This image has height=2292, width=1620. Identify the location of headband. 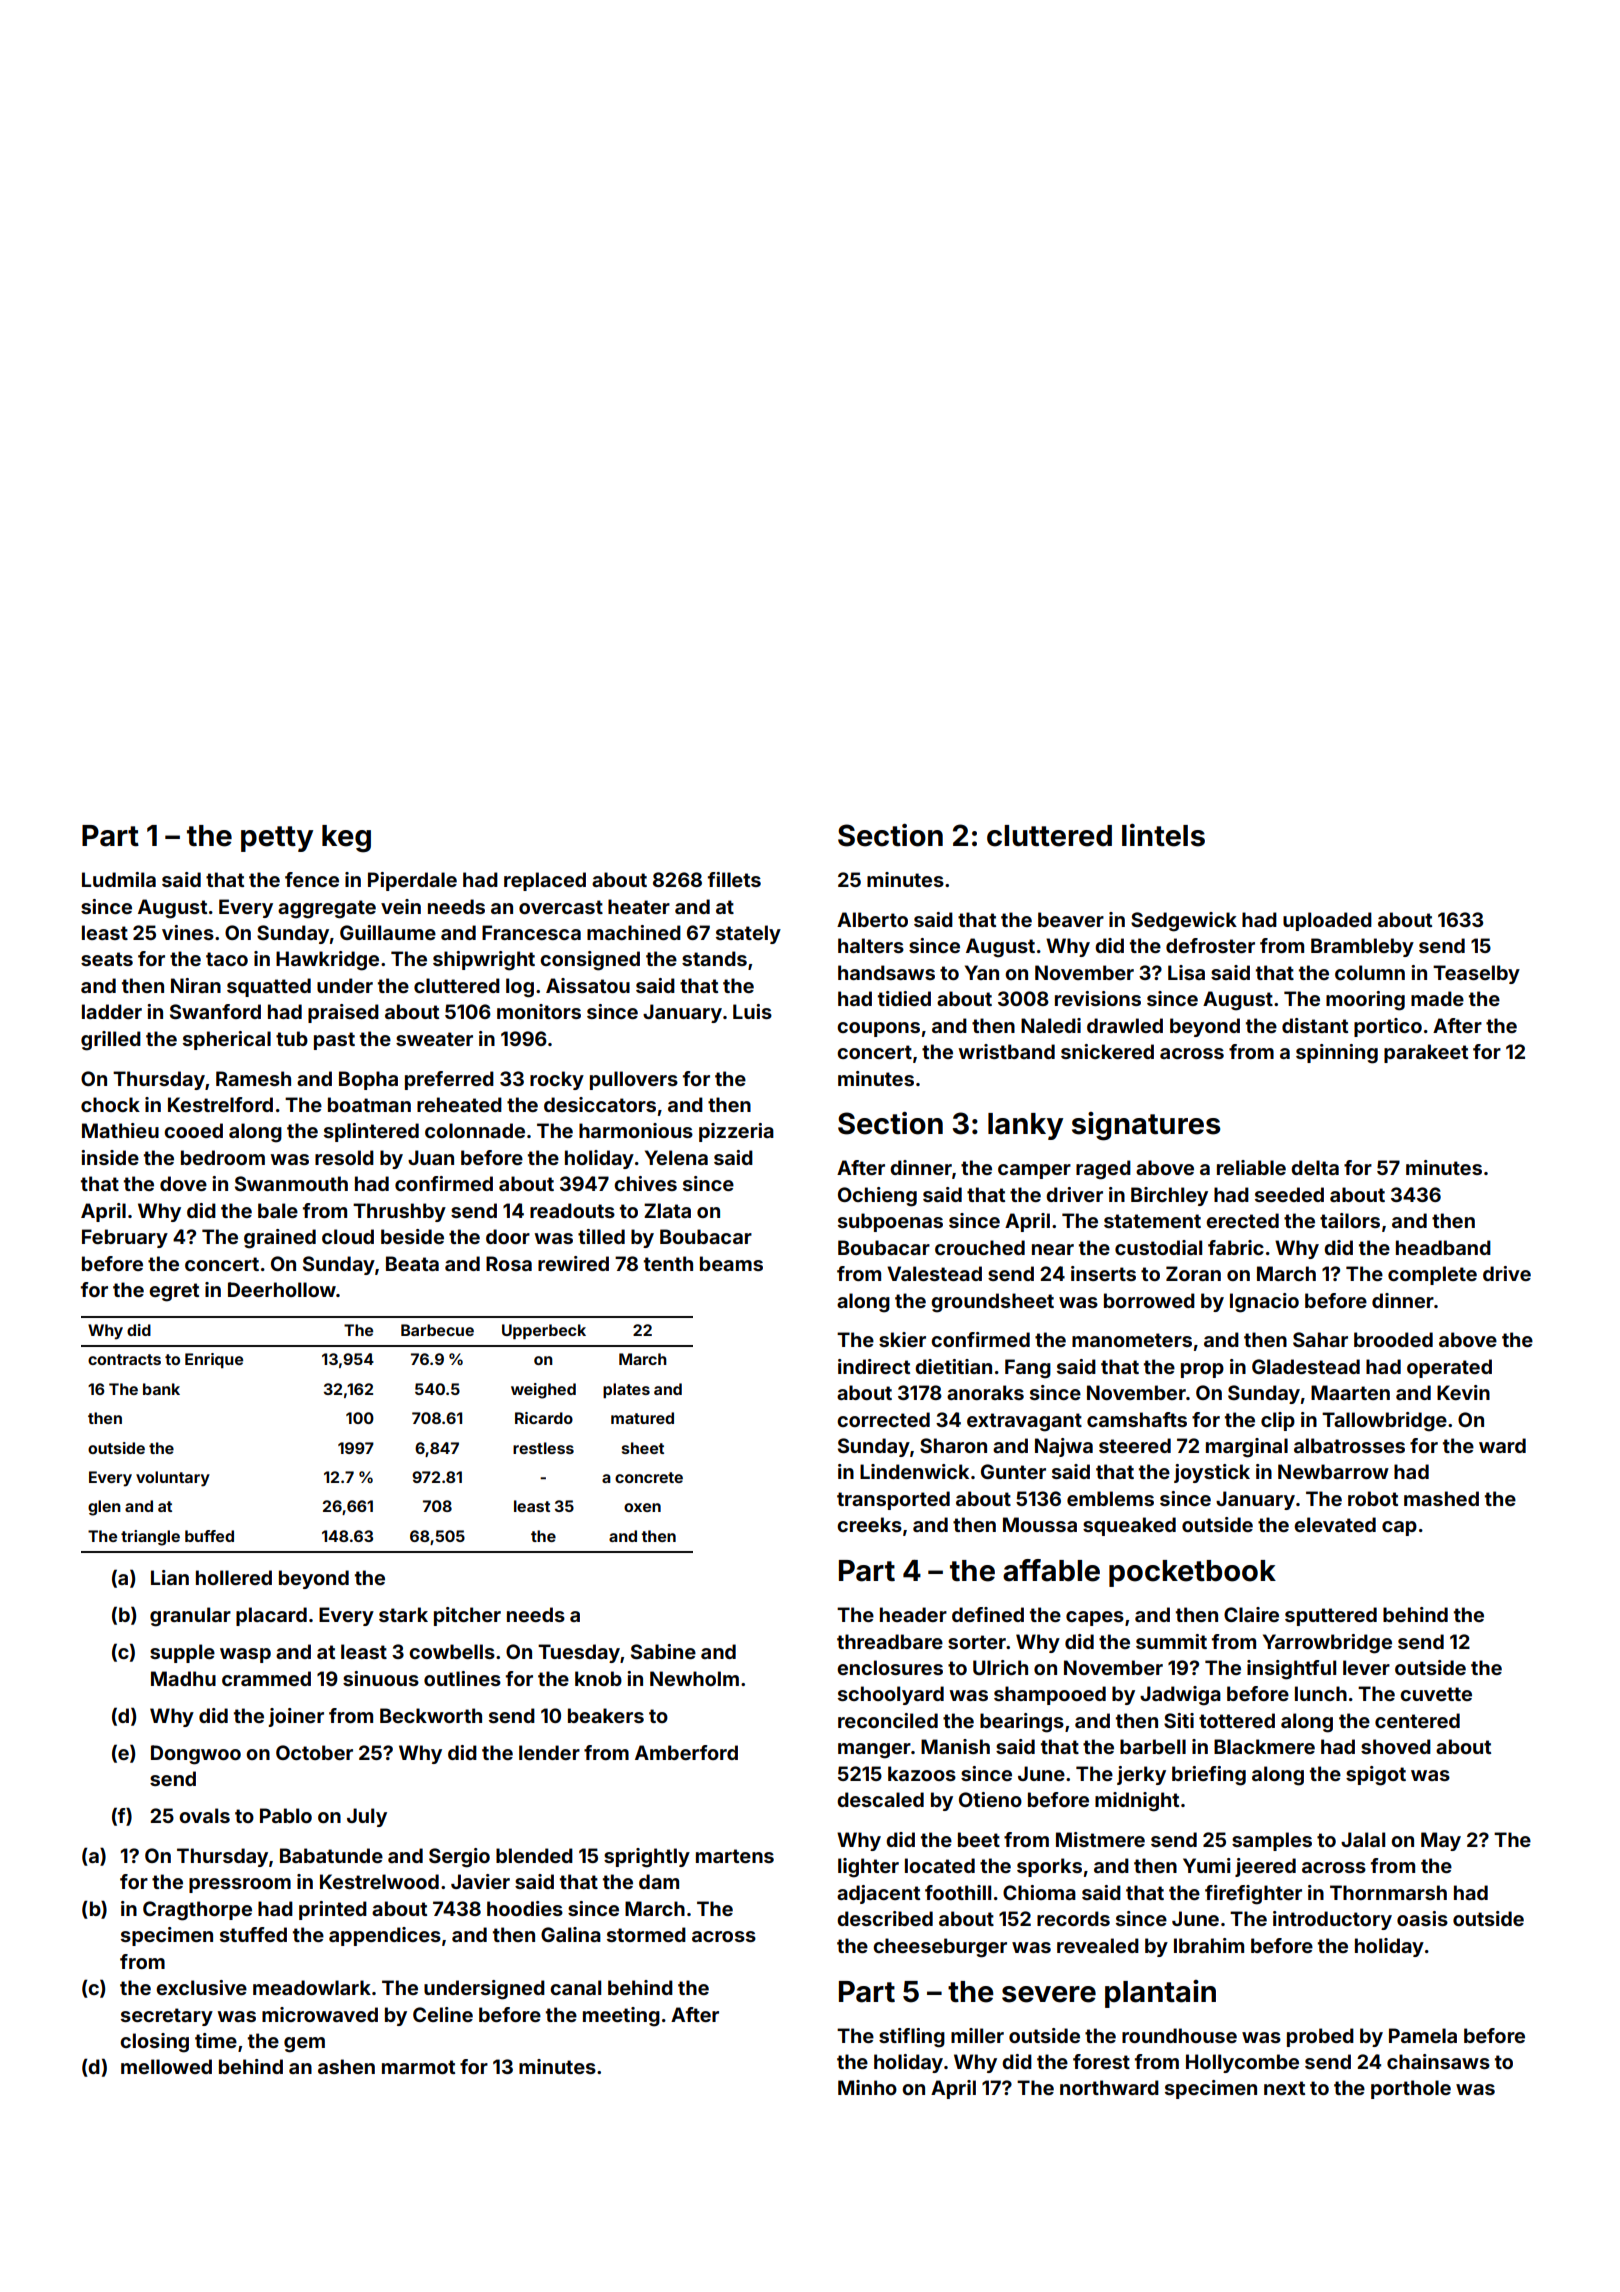
(1443, 1247).
